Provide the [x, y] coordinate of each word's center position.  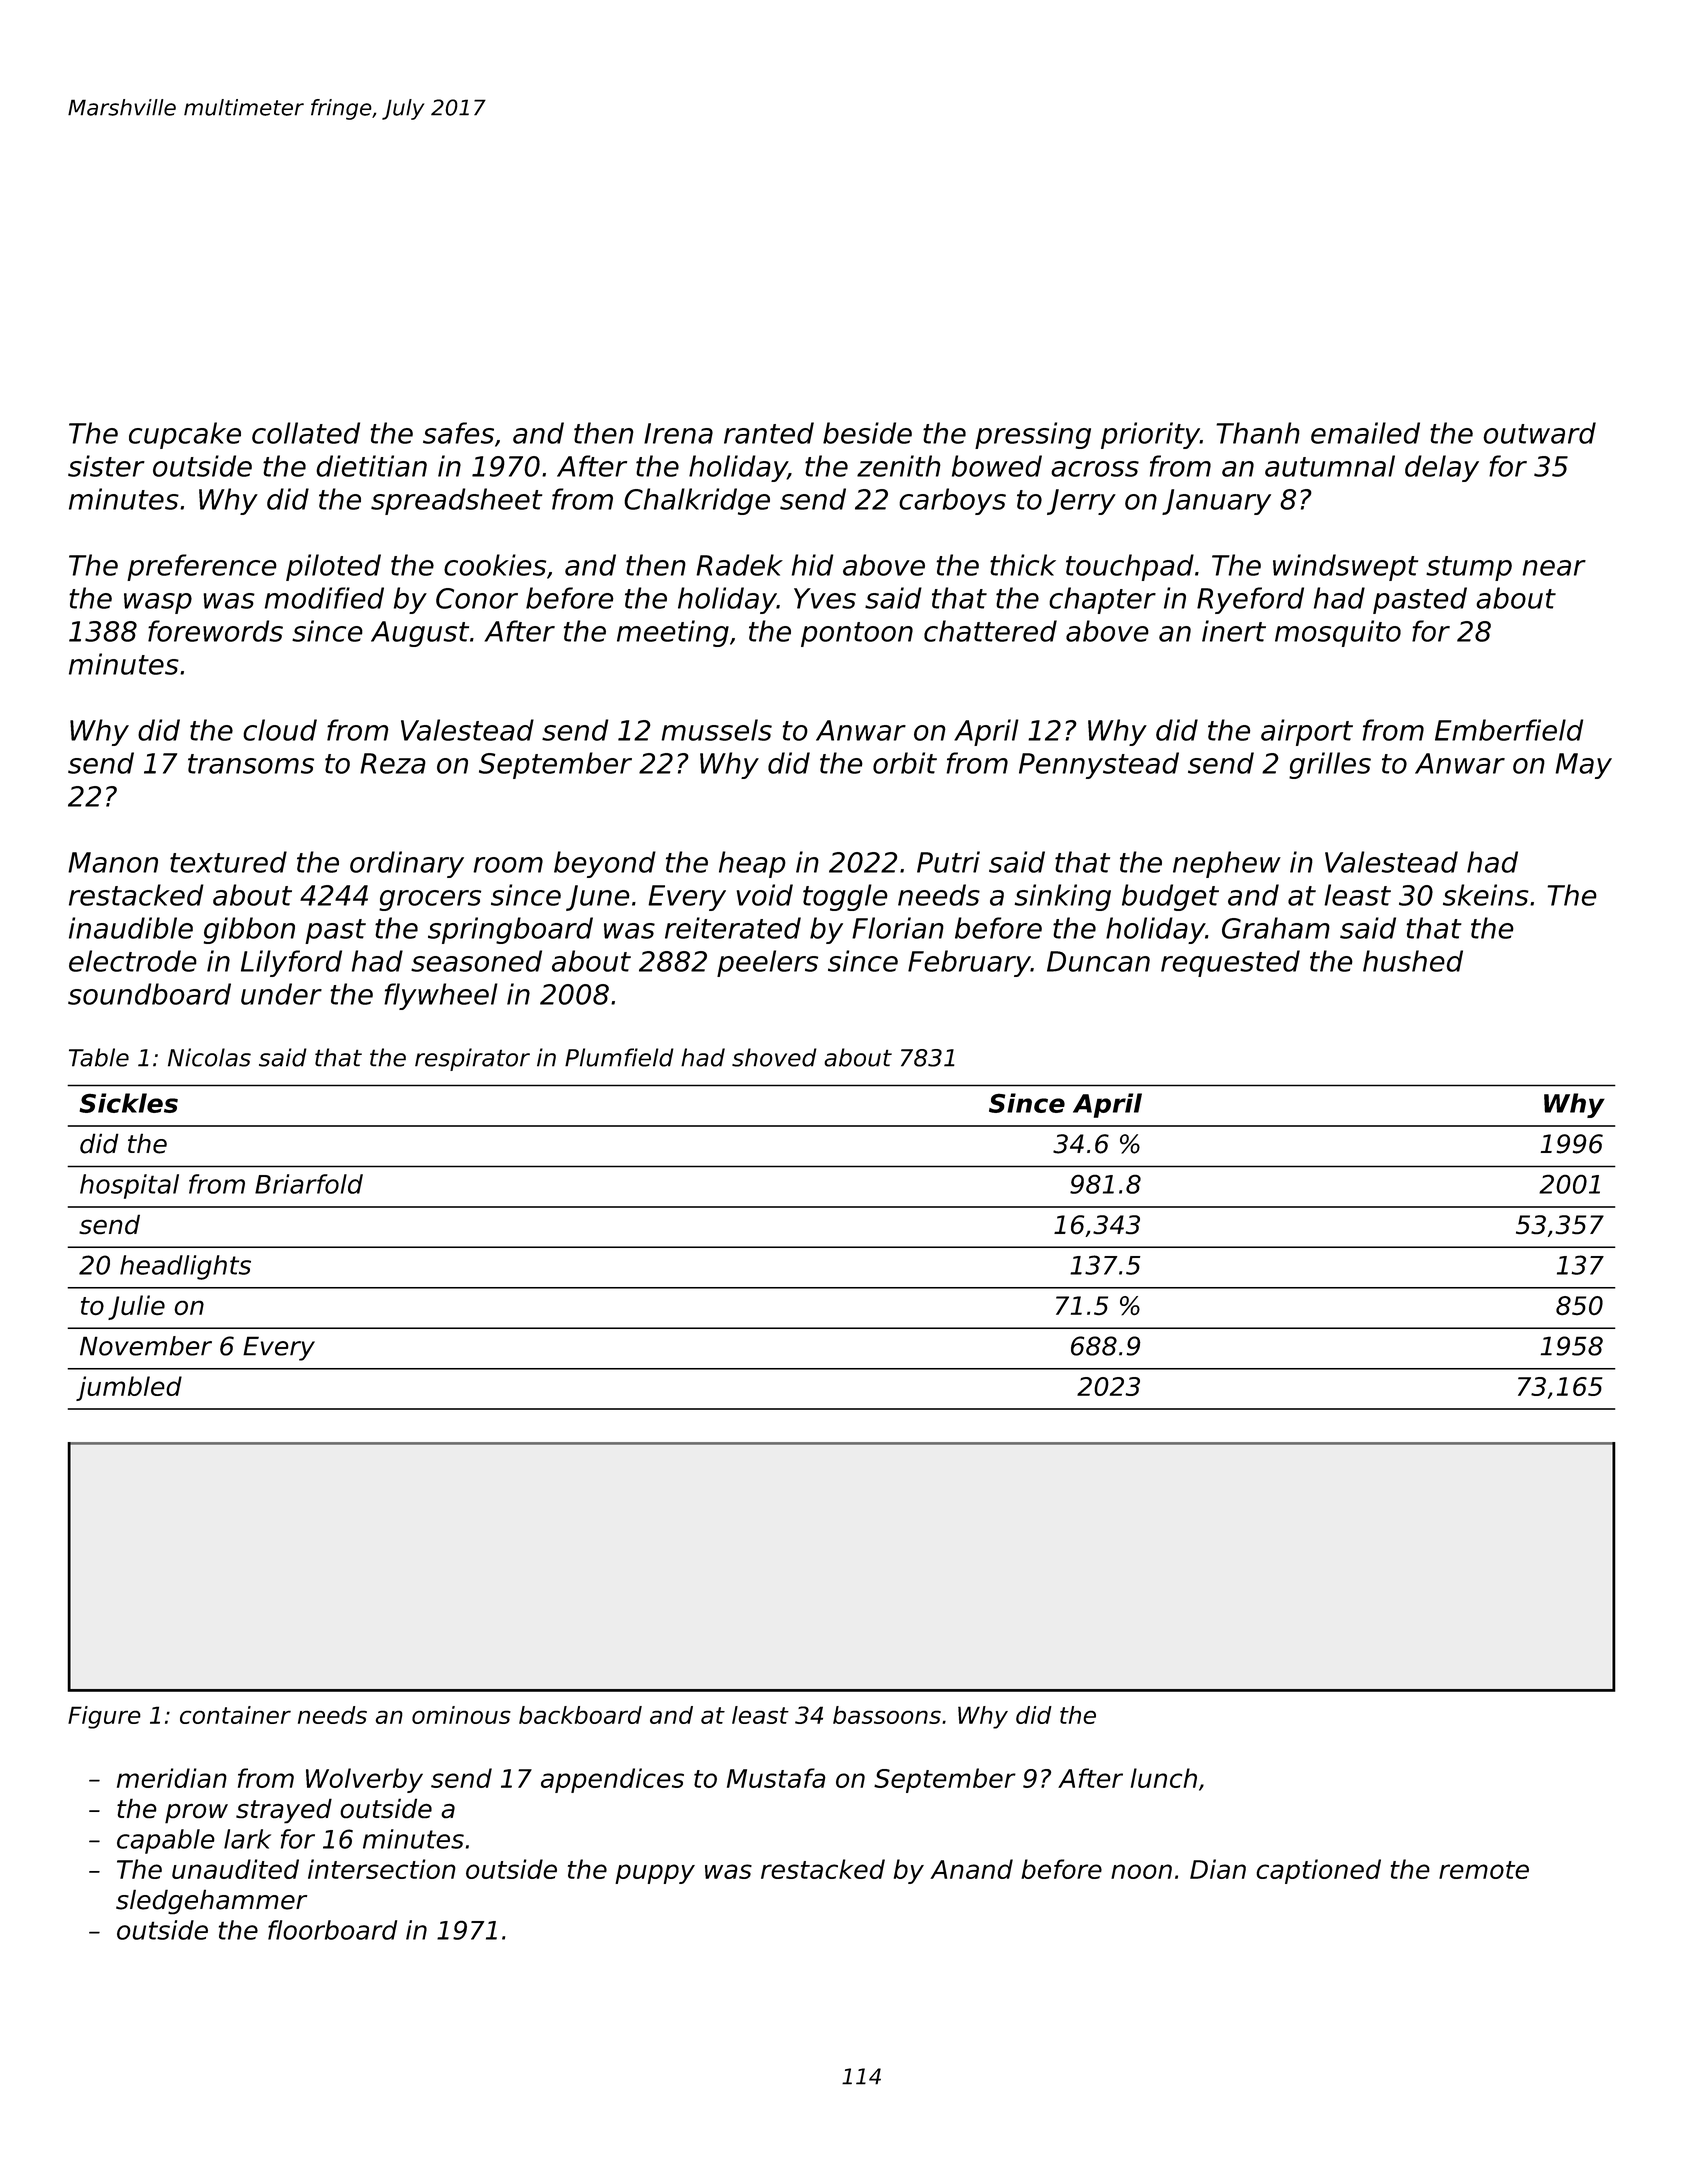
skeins [1486, 895]
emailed [1365, 433]
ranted [769, 433]
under [281, 994]
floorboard [332, 1930]
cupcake [185, 435]
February [969, 963]
